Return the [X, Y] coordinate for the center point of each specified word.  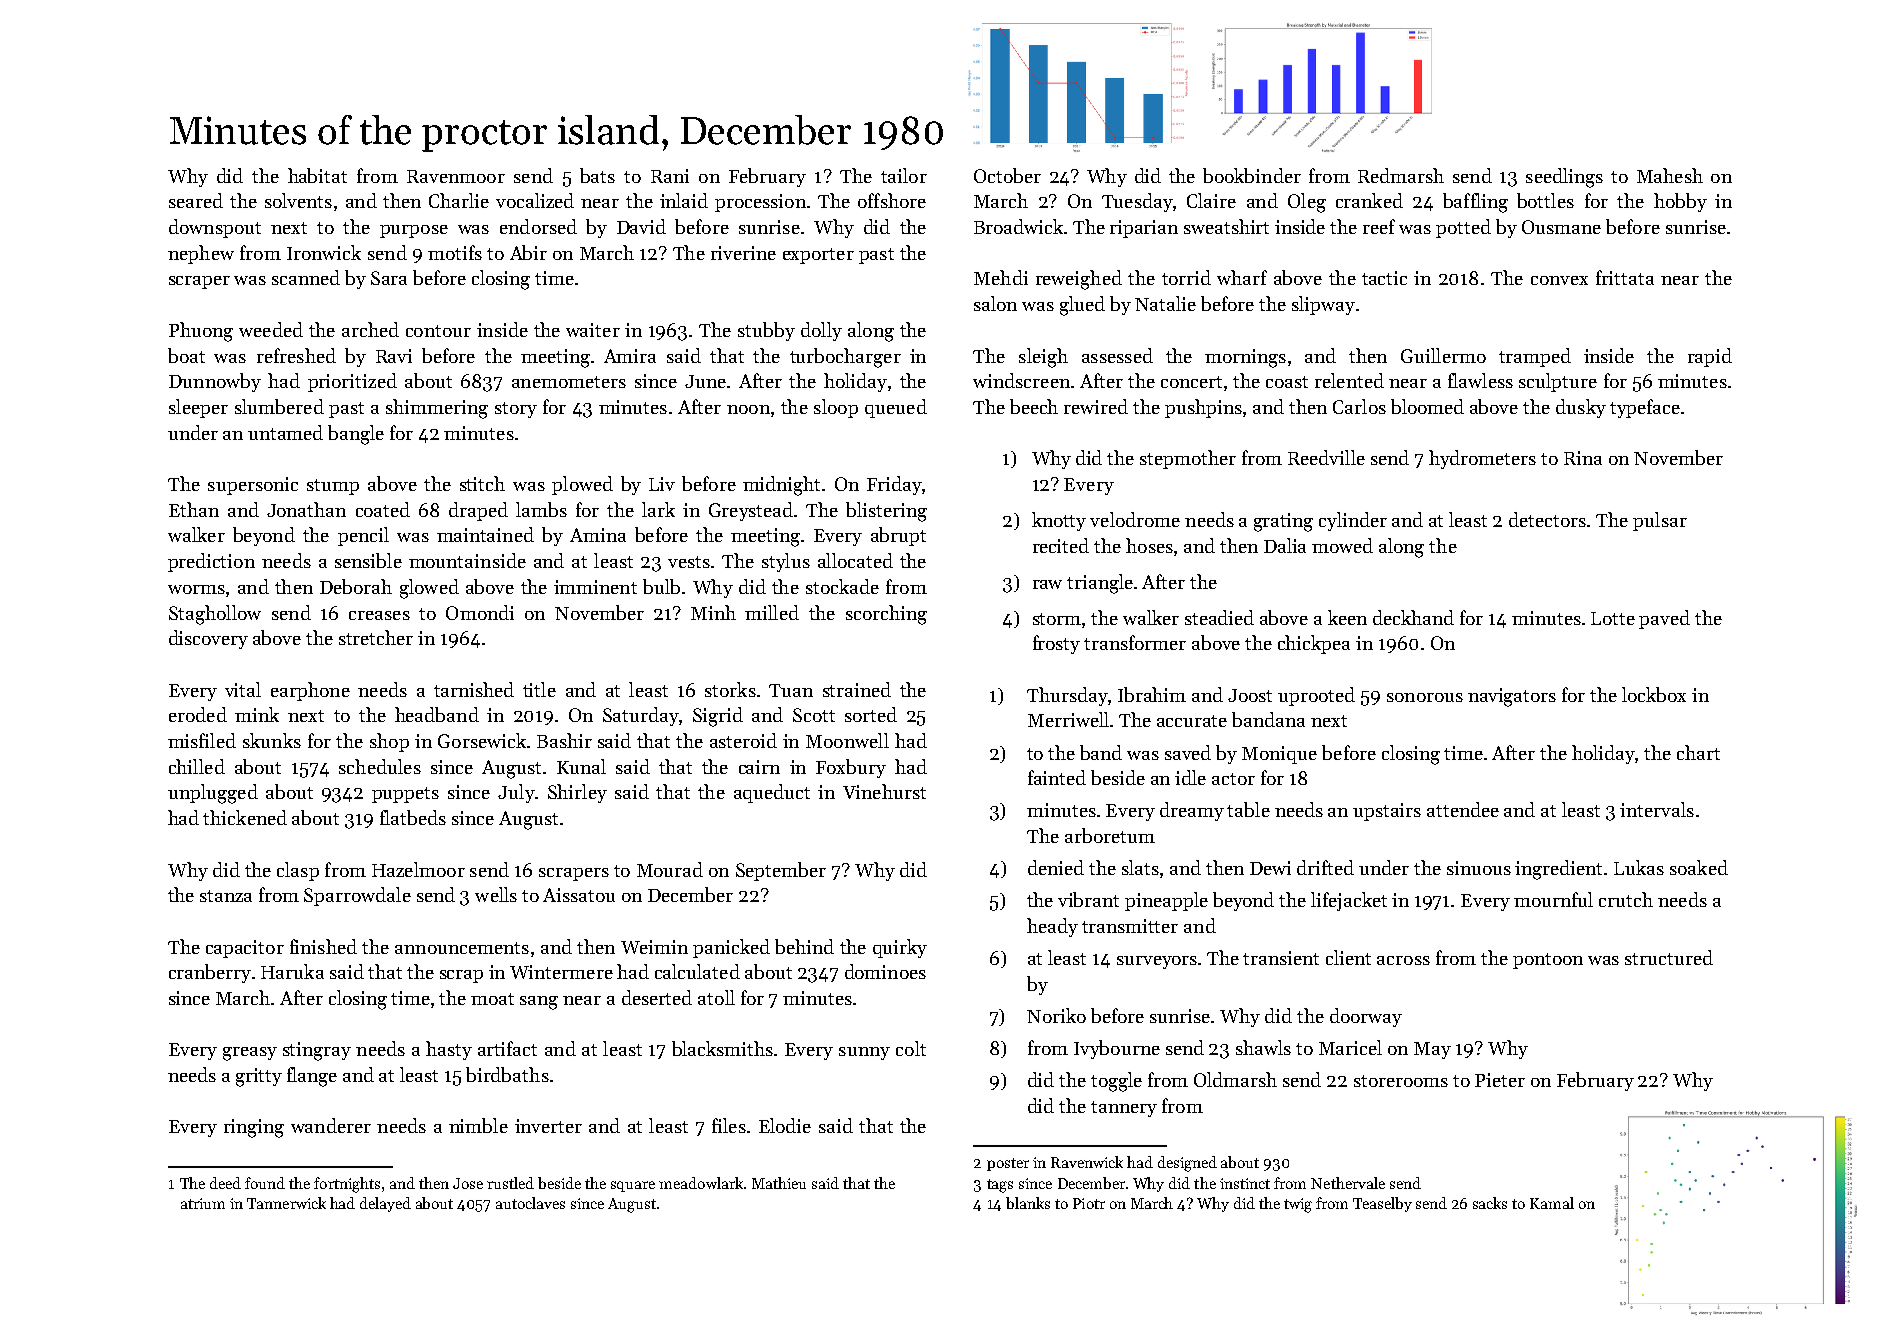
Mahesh [1670, 175]
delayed [385, 1204]
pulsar [1660, 521]
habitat [317, 175]
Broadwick [1018, 226]
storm [1057, 619]
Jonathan [306, 509]
